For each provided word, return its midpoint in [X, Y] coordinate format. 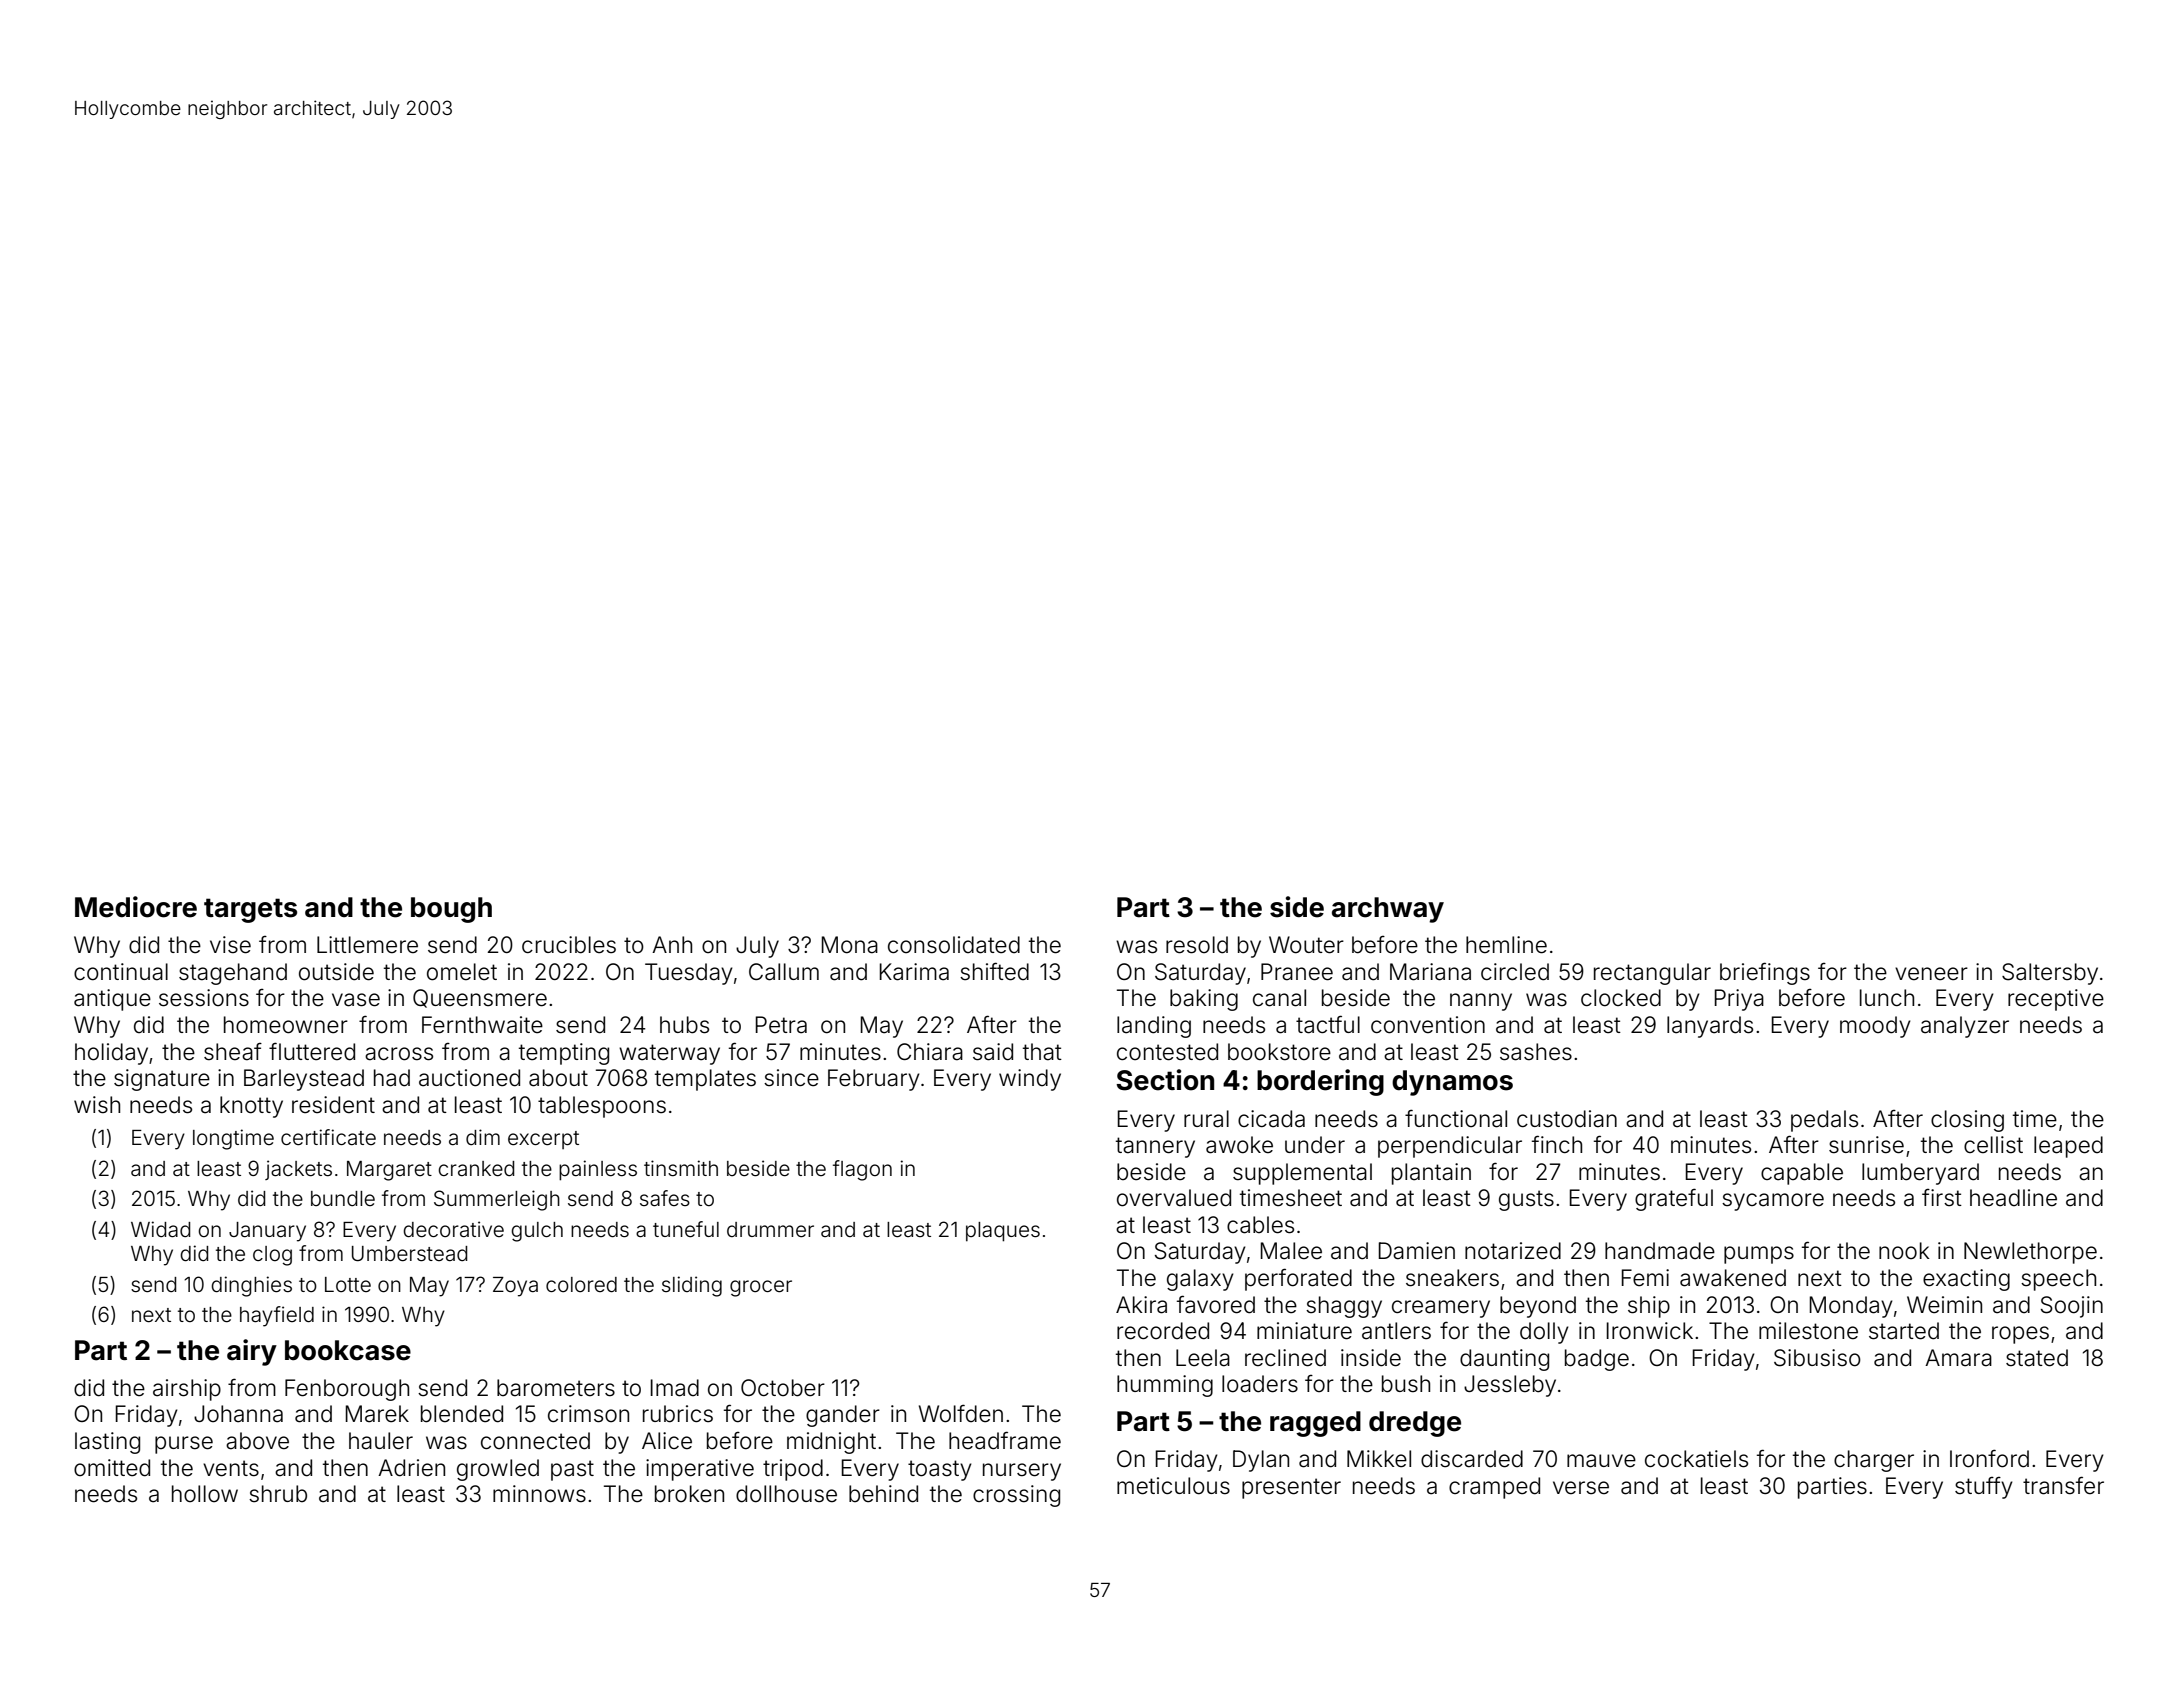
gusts [1526, 1200]
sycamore [1773, 1202]
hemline [1506, 945]
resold [1197, 945]
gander [843, 1416]
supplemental [1302, 1174]
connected [535, 1441]
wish [97, 1105]
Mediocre [136, 907]
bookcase [348, 1350]
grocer [761, 1288]
